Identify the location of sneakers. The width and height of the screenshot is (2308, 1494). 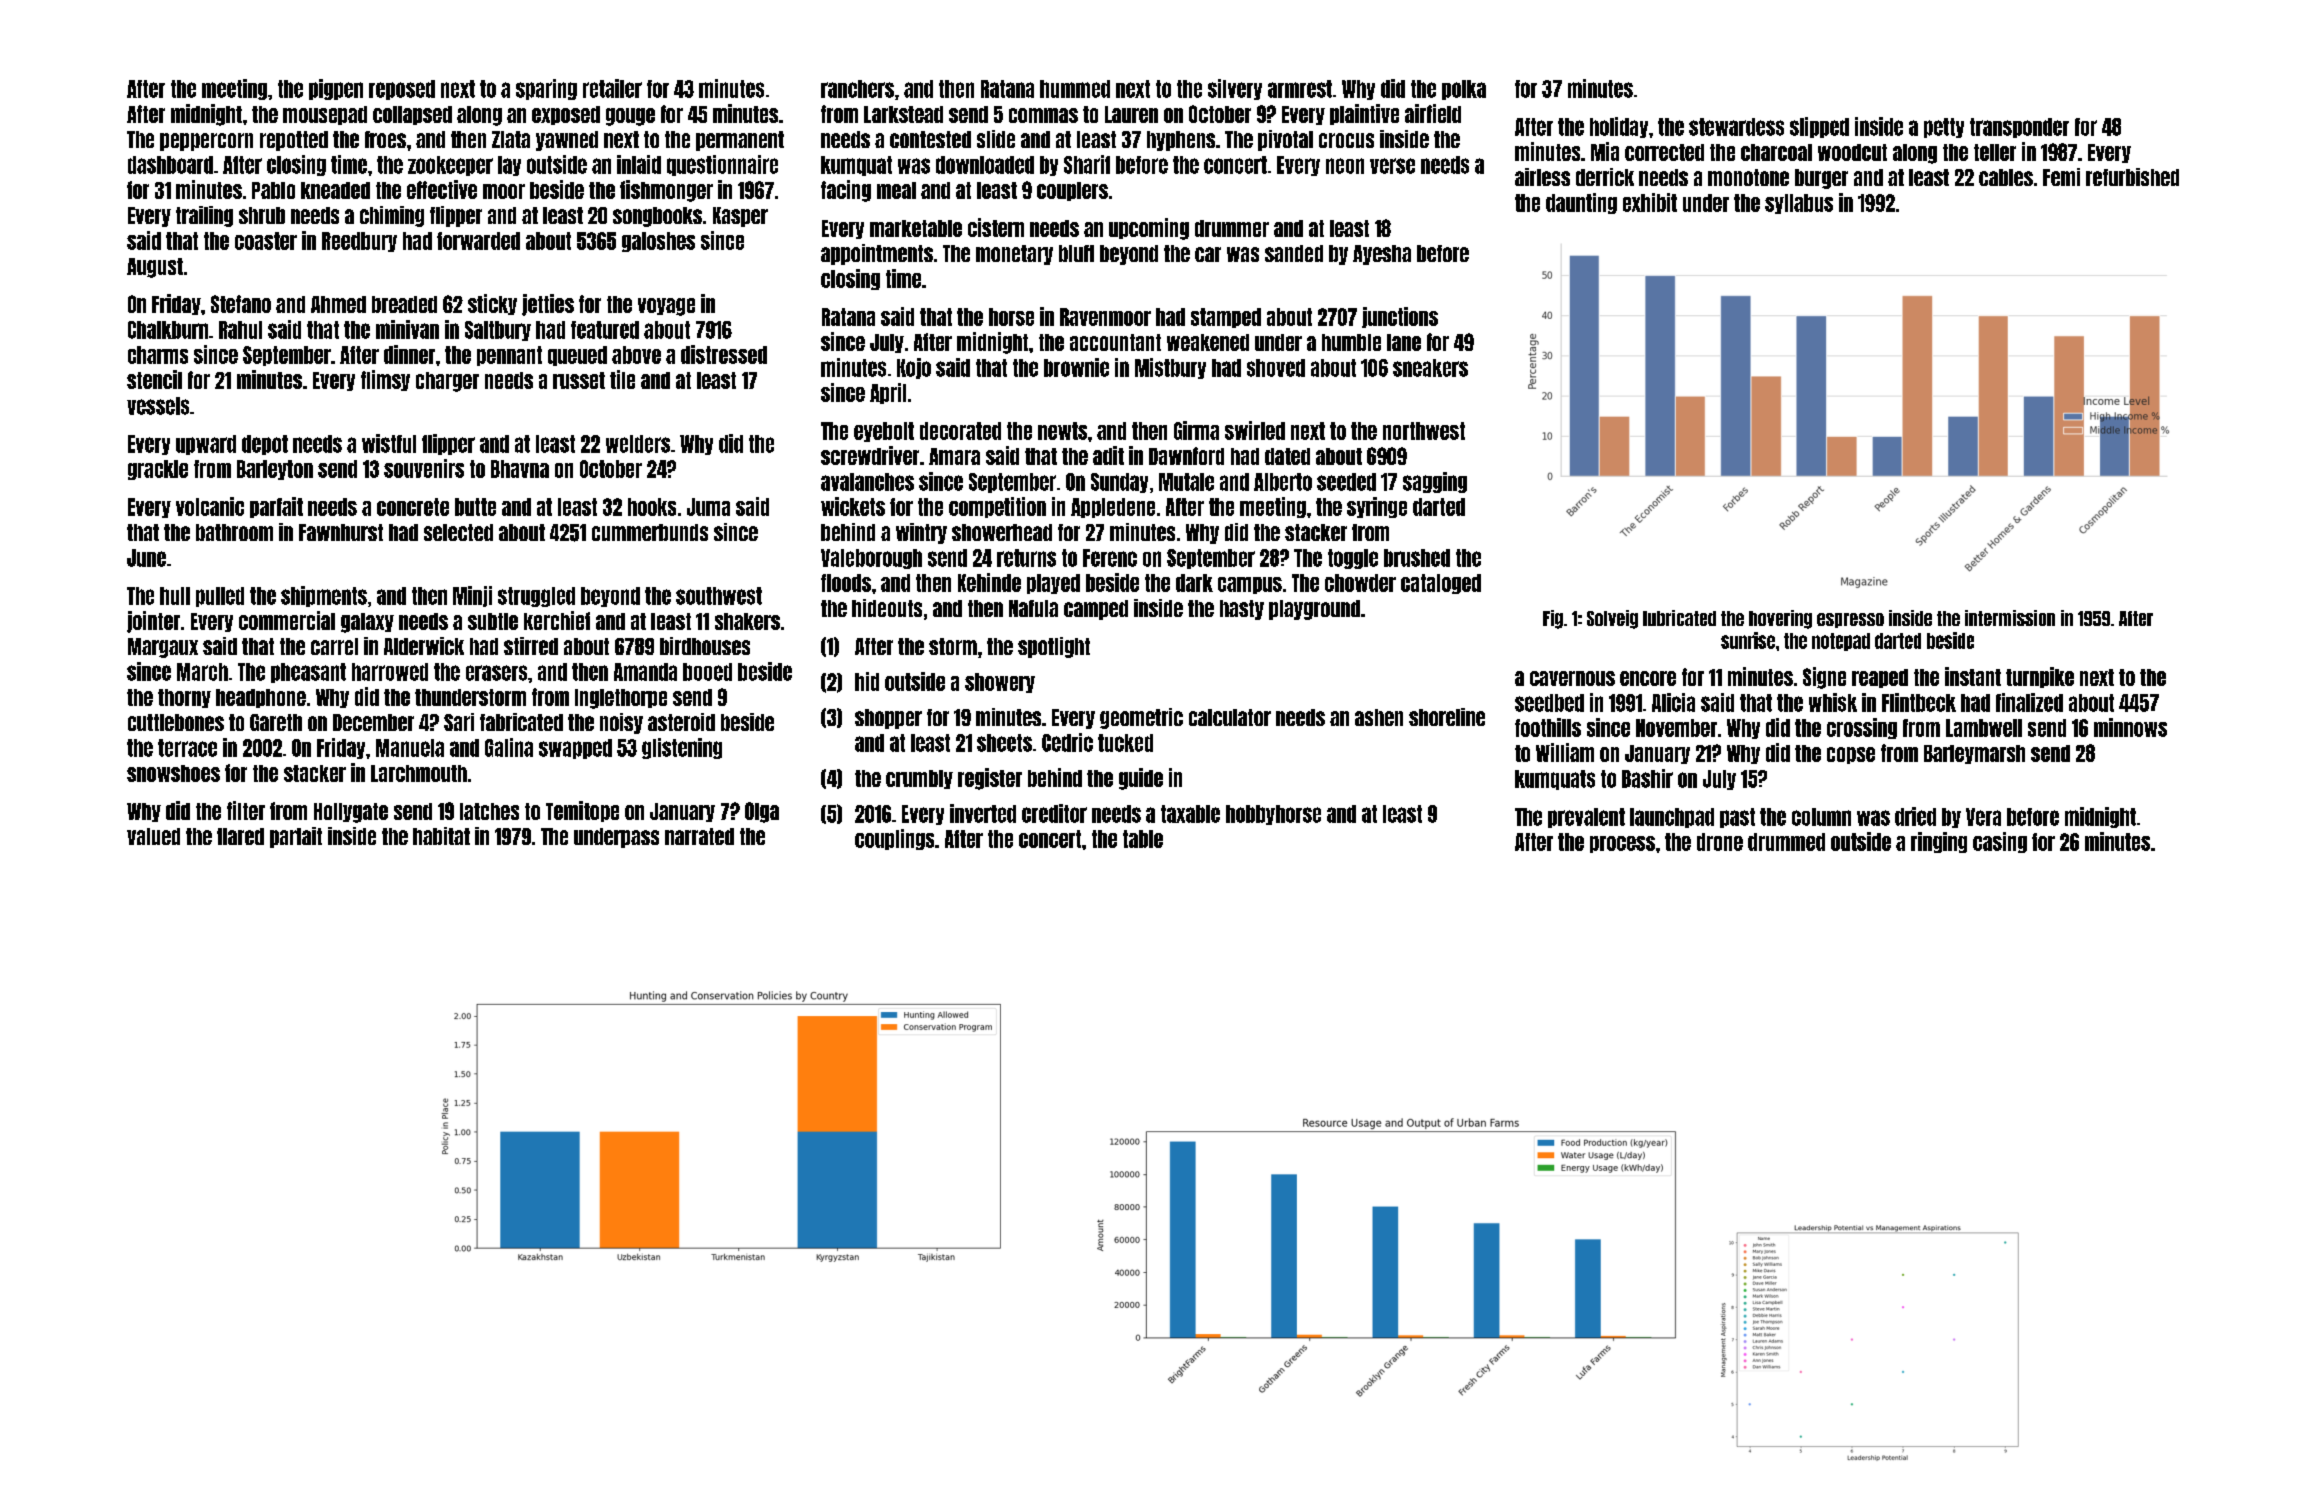
(1430, 368).
